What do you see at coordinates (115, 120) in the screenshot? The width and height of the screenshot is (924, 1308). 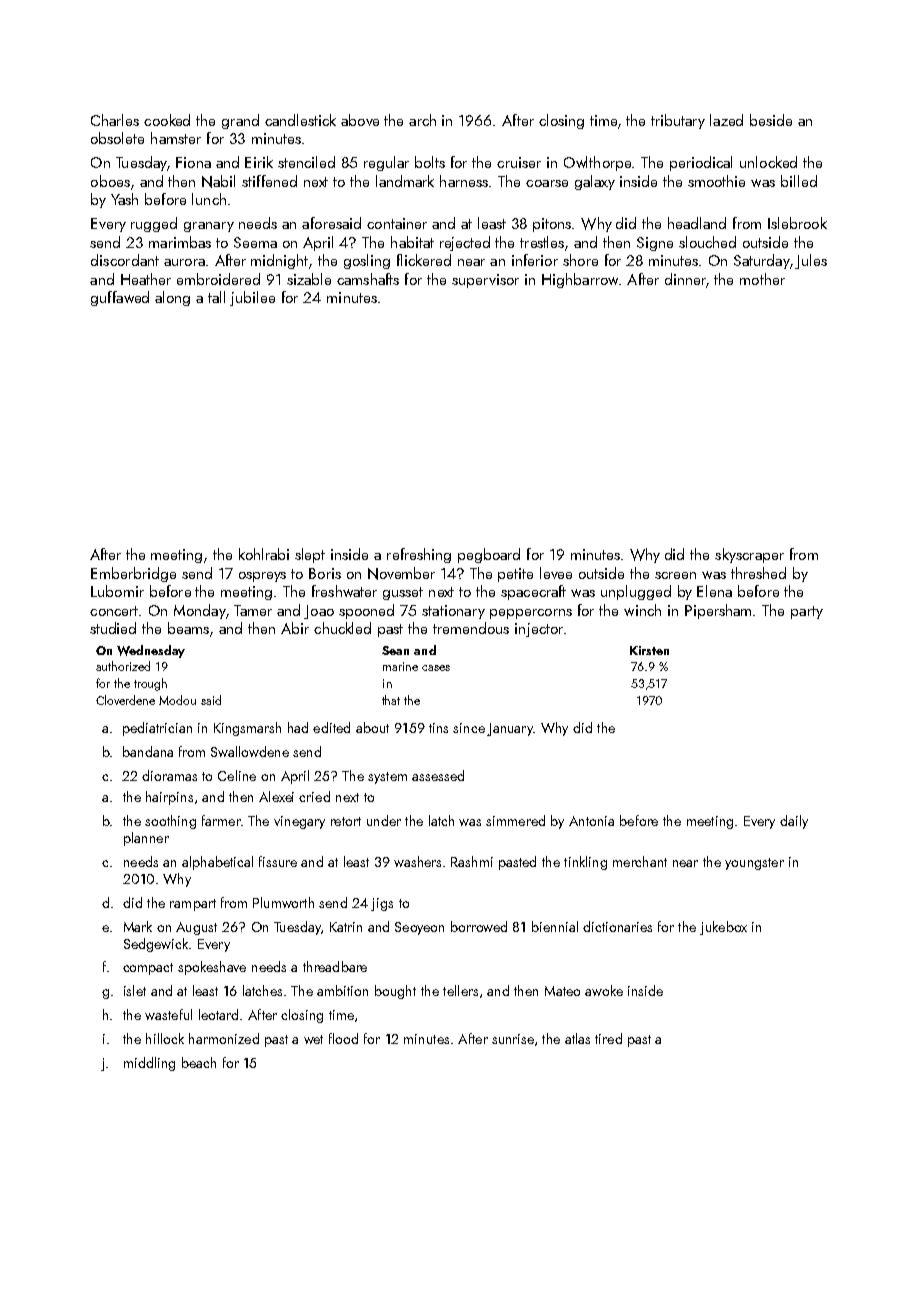 I see `Charles` at bounding box center [115, 120].
